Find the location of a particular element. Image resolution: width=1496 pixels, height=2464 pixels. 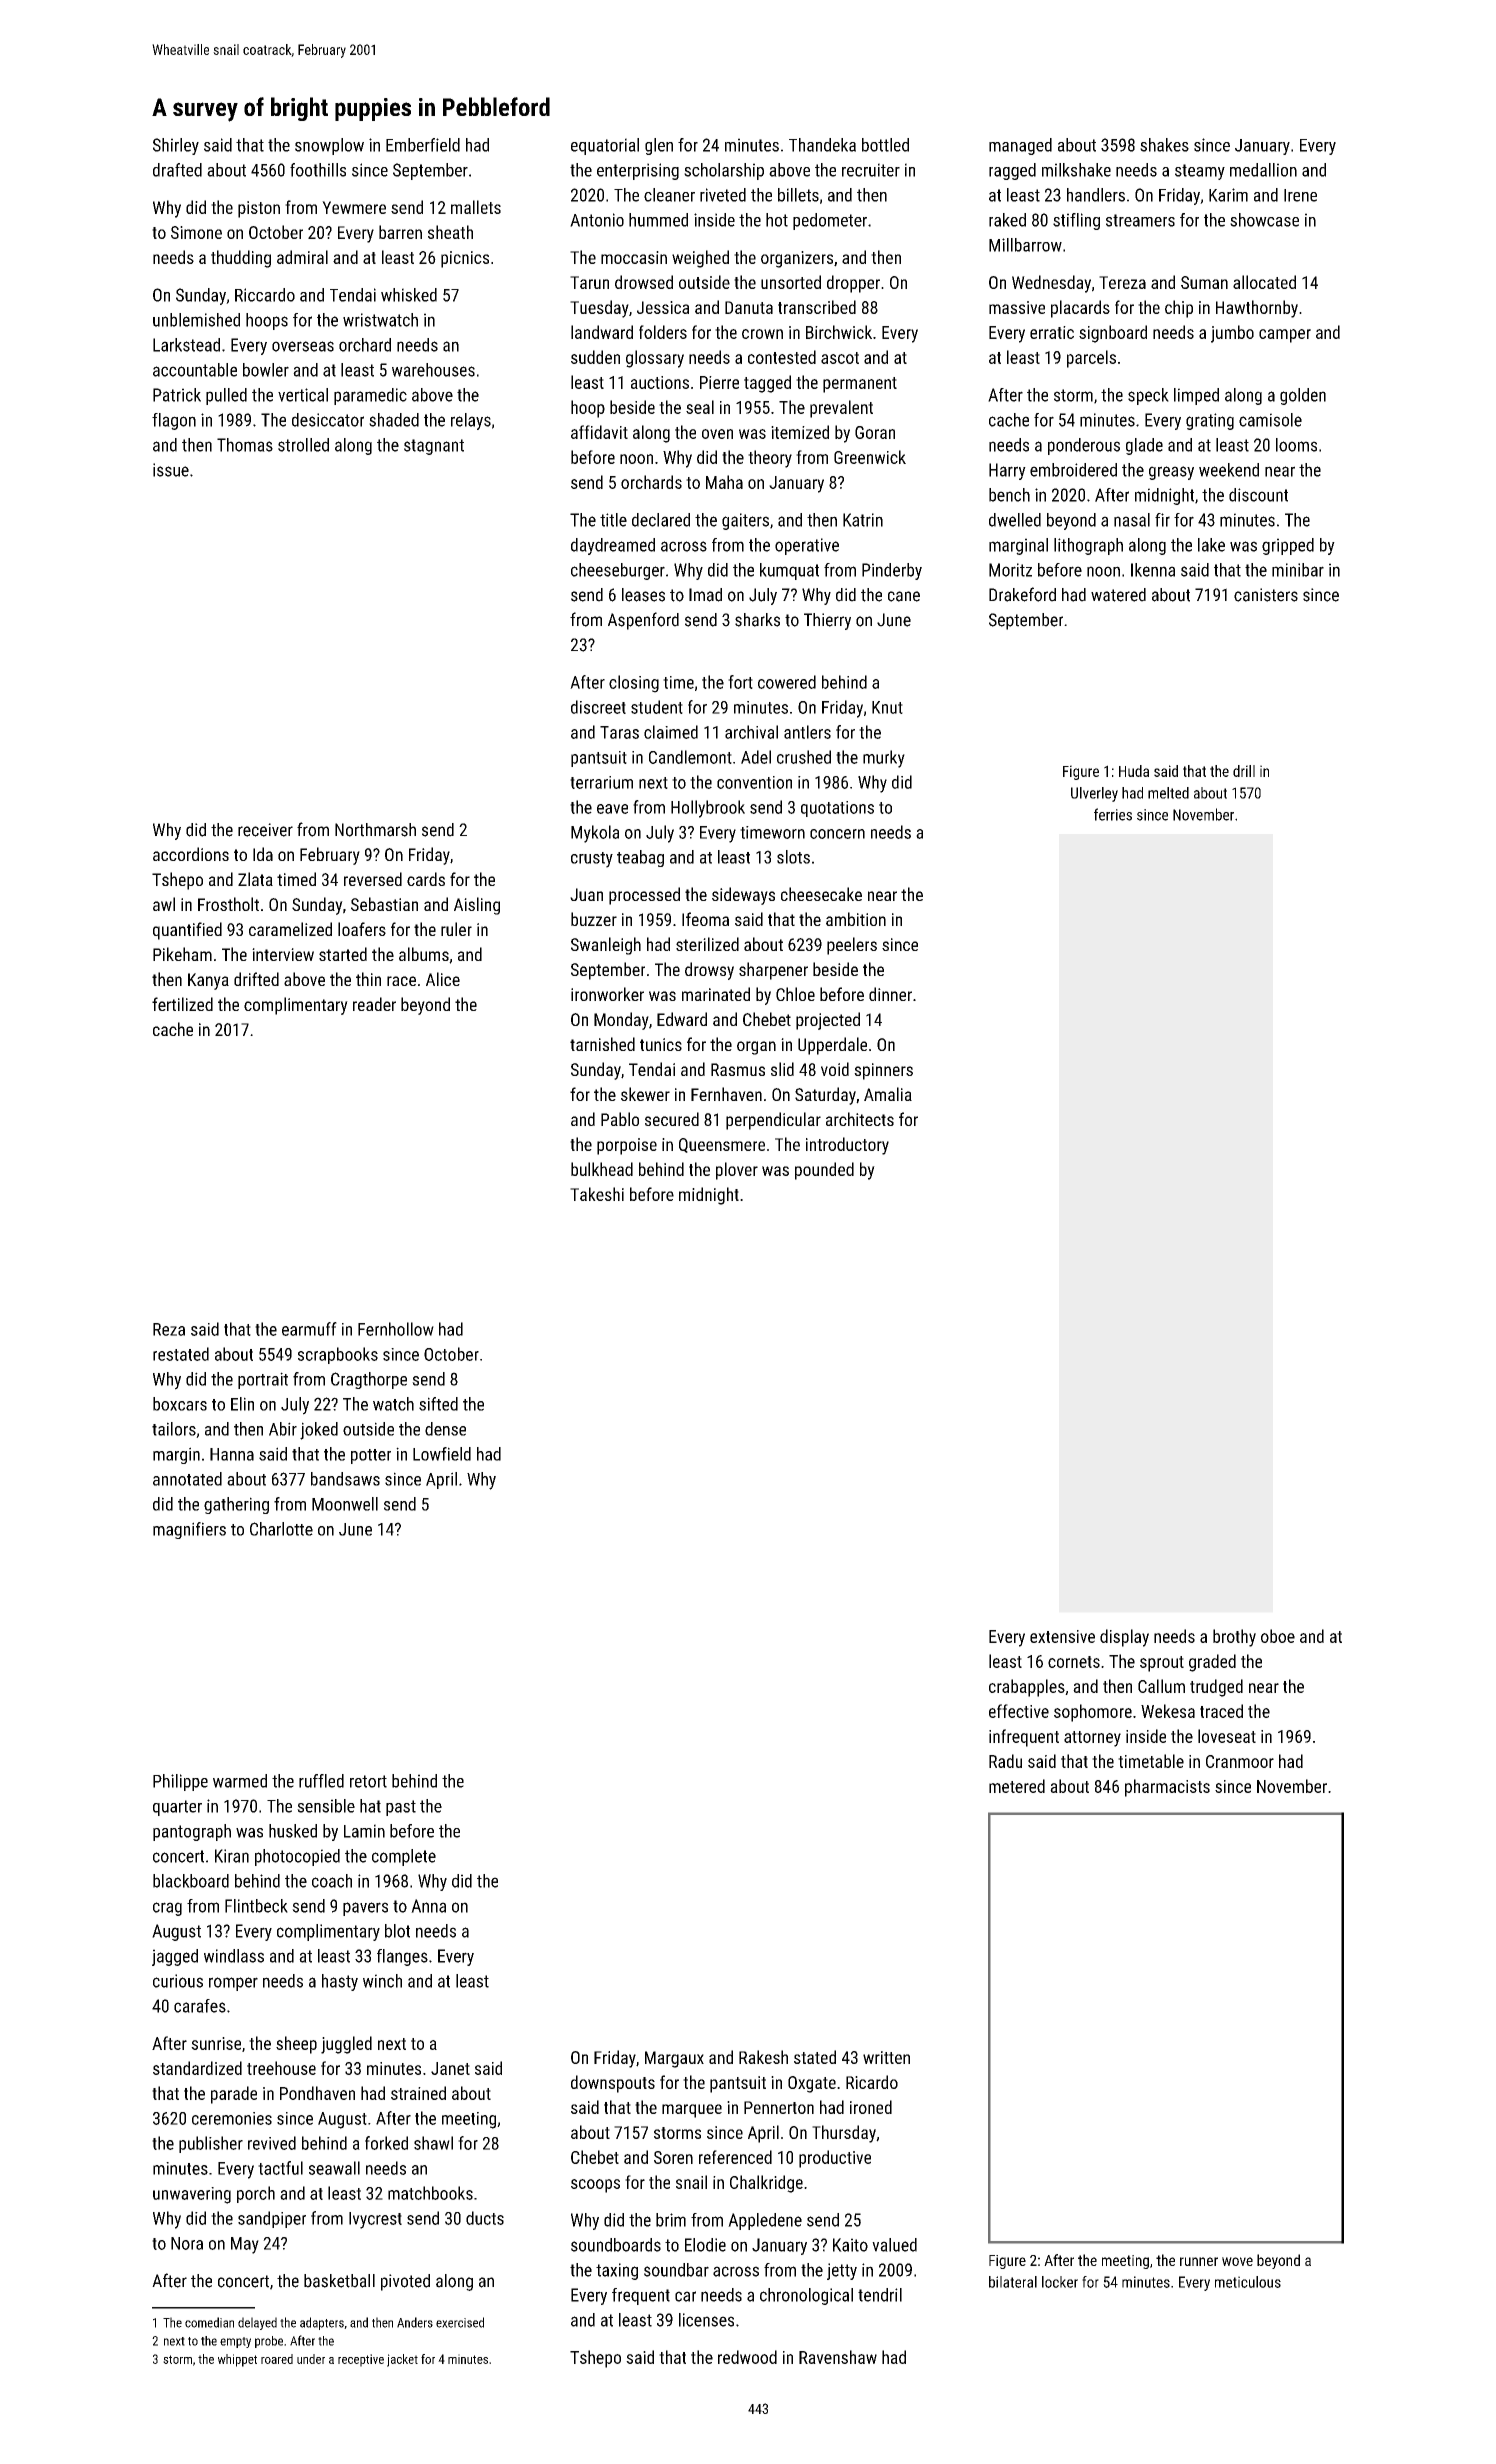

Emberfield is located at coordinates (423, 145).
